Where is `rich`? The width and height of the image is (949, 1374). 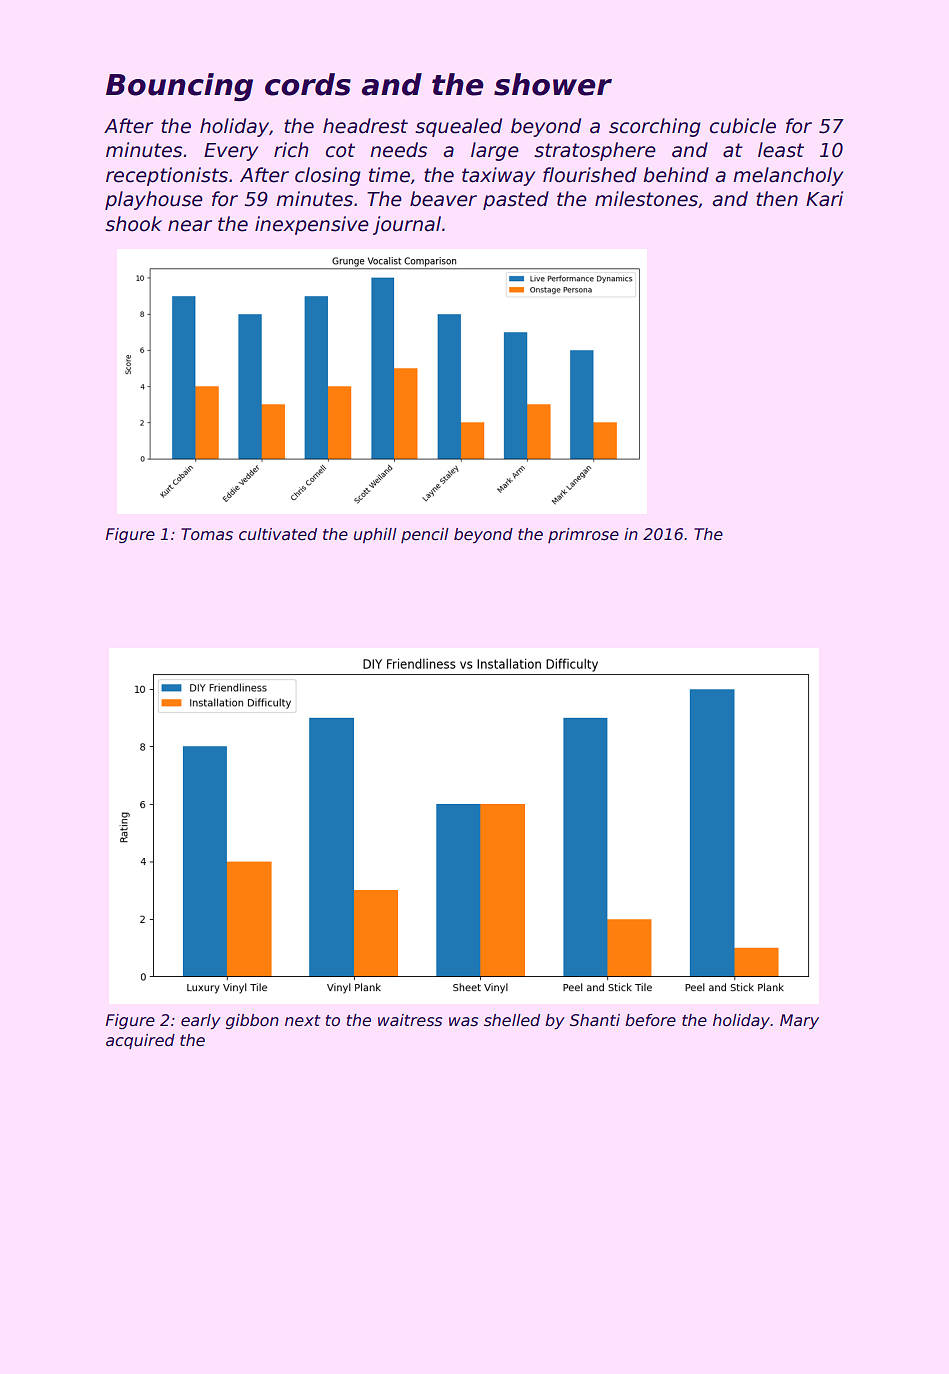
rich is located at coordinates (291, 150).
